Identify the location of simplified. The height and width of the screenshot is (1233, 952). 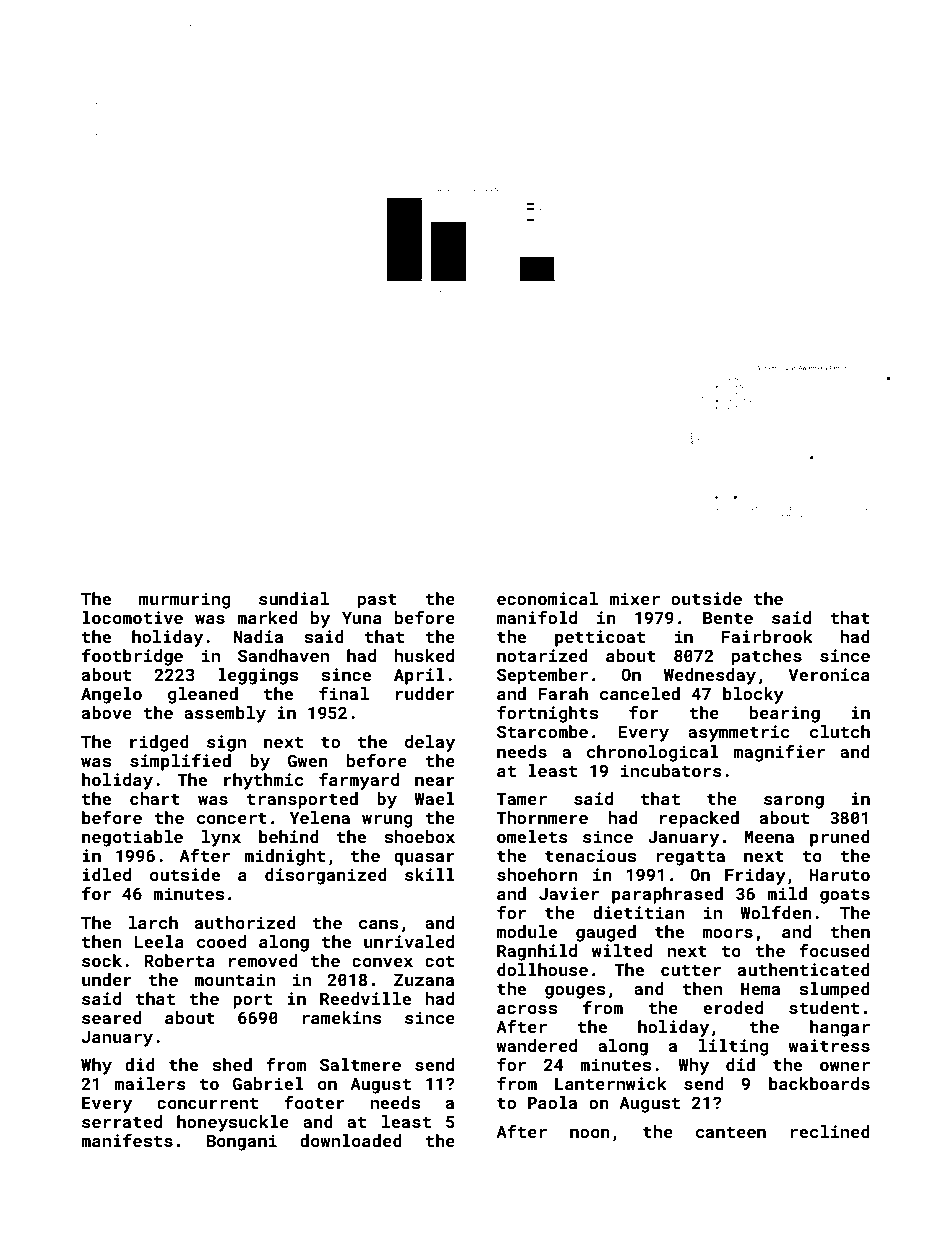
(180, 762).
